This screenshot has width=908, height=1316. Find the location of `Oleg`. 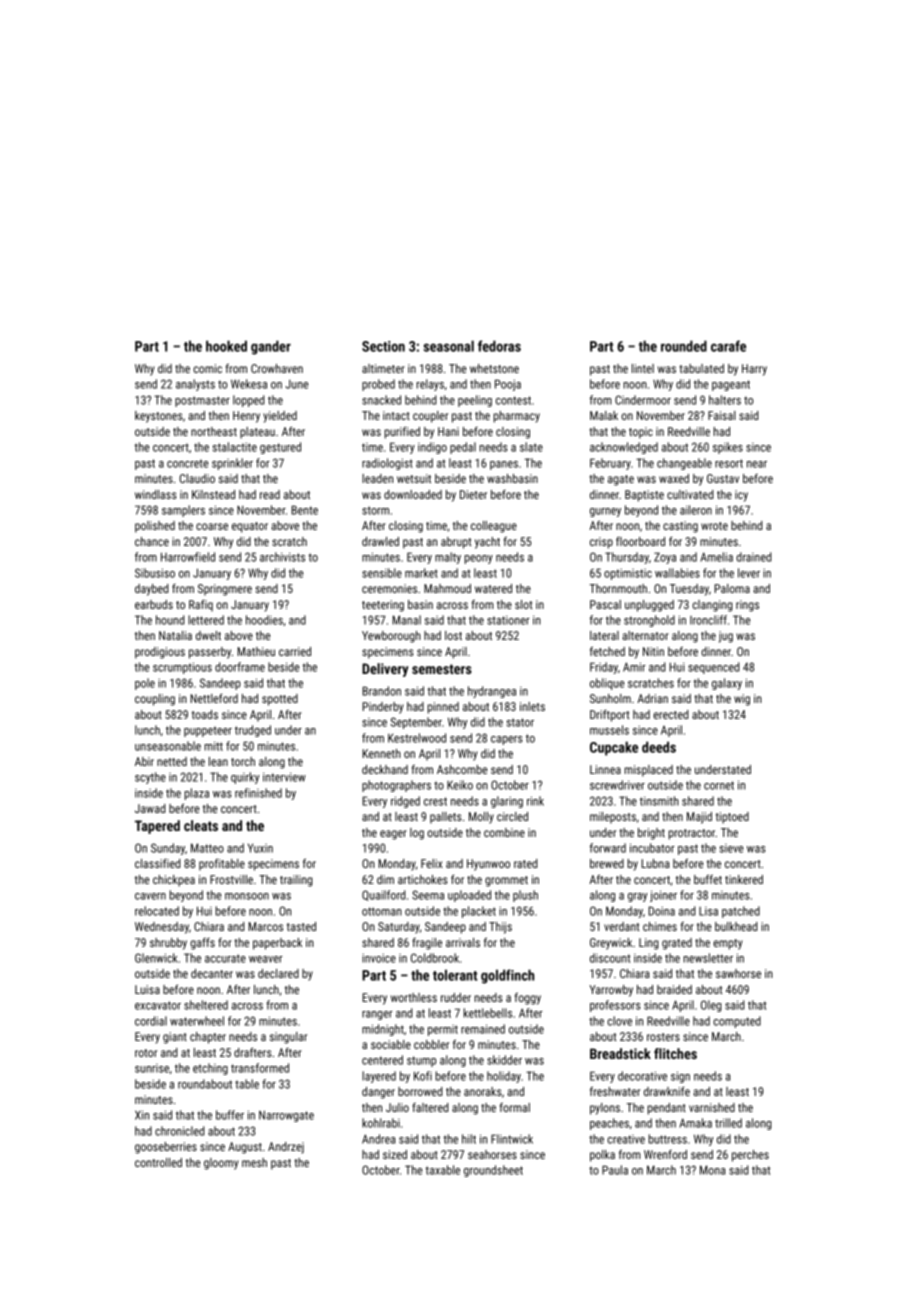

Oleg is located at coordinates (711, 1006).
